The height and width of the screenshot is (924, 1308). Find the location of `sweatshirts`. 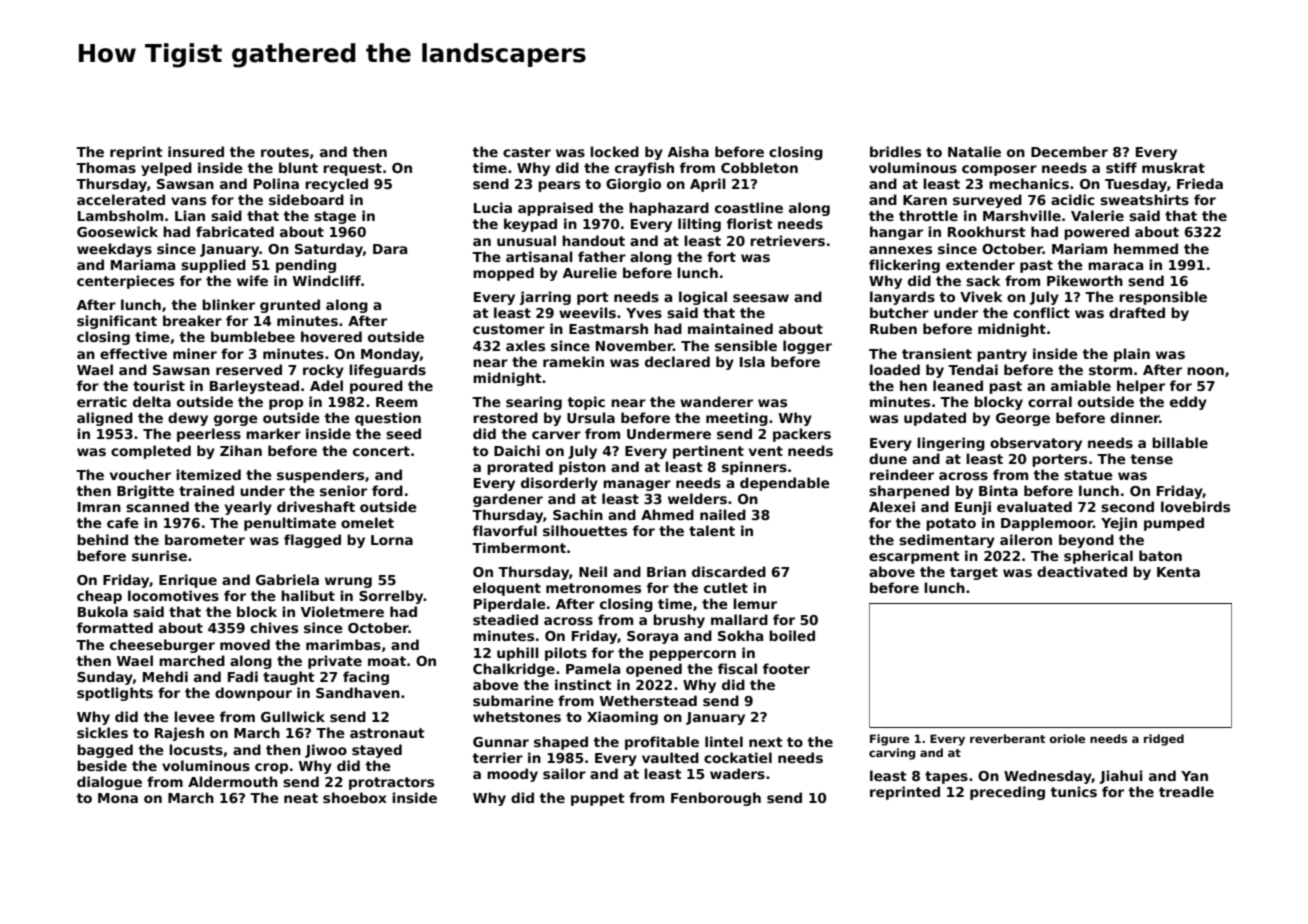

sweatshirts is located at coordinates (1144, 199).
